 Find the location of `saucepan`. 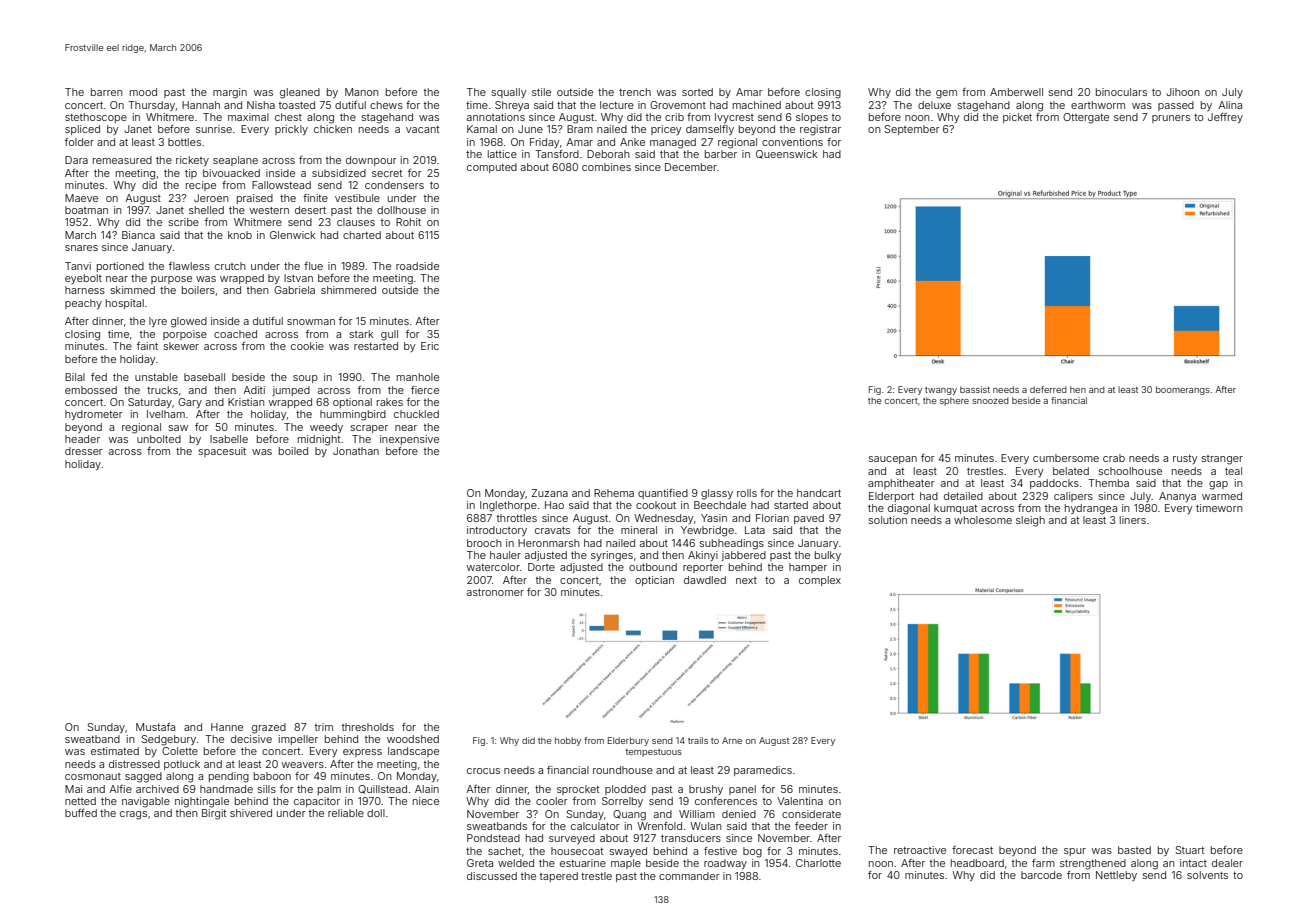

saucepan is located at coordinates (893, 460).
